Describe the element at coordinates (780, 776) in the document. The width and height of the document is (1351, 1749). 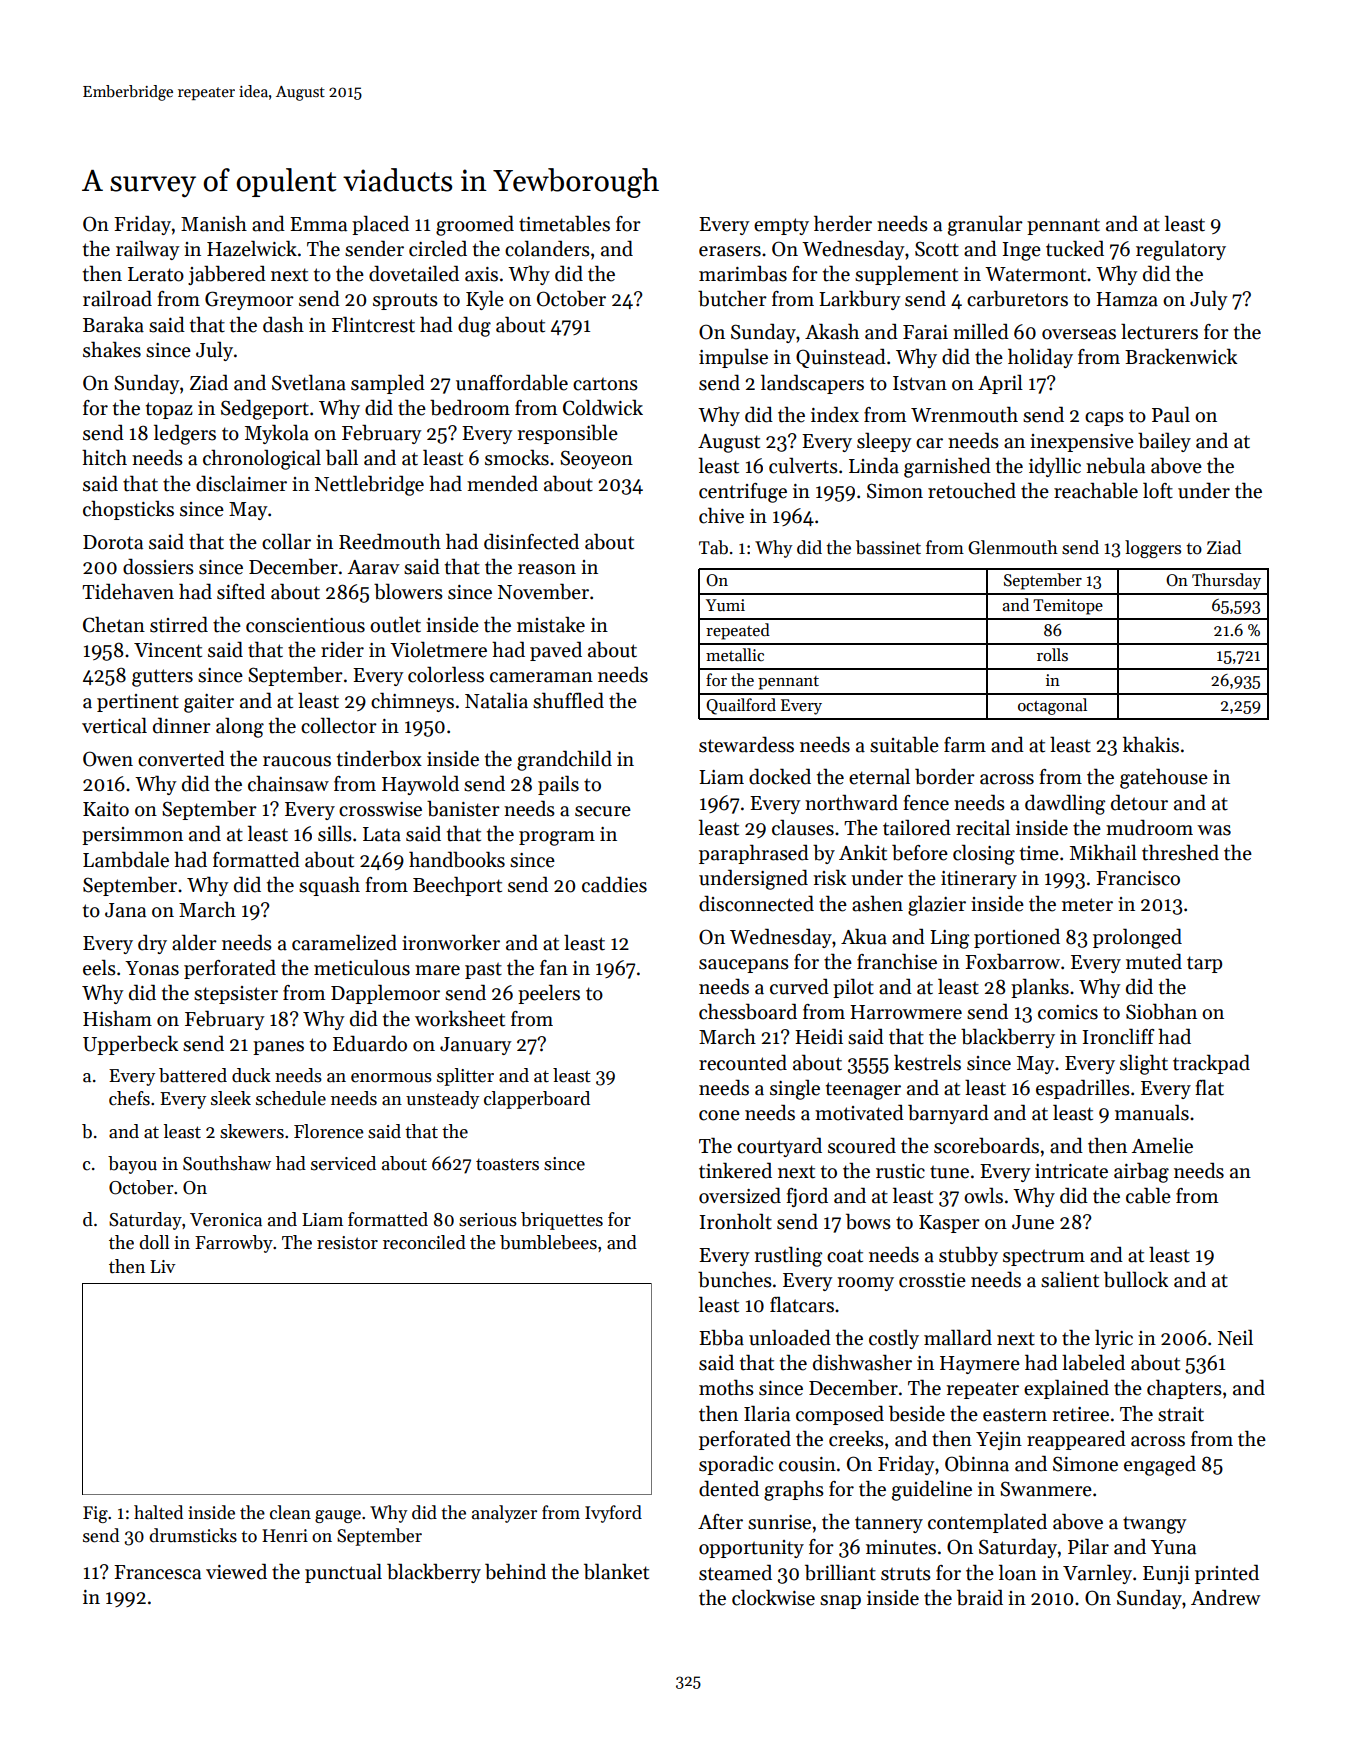
I see `docked` at that location.
